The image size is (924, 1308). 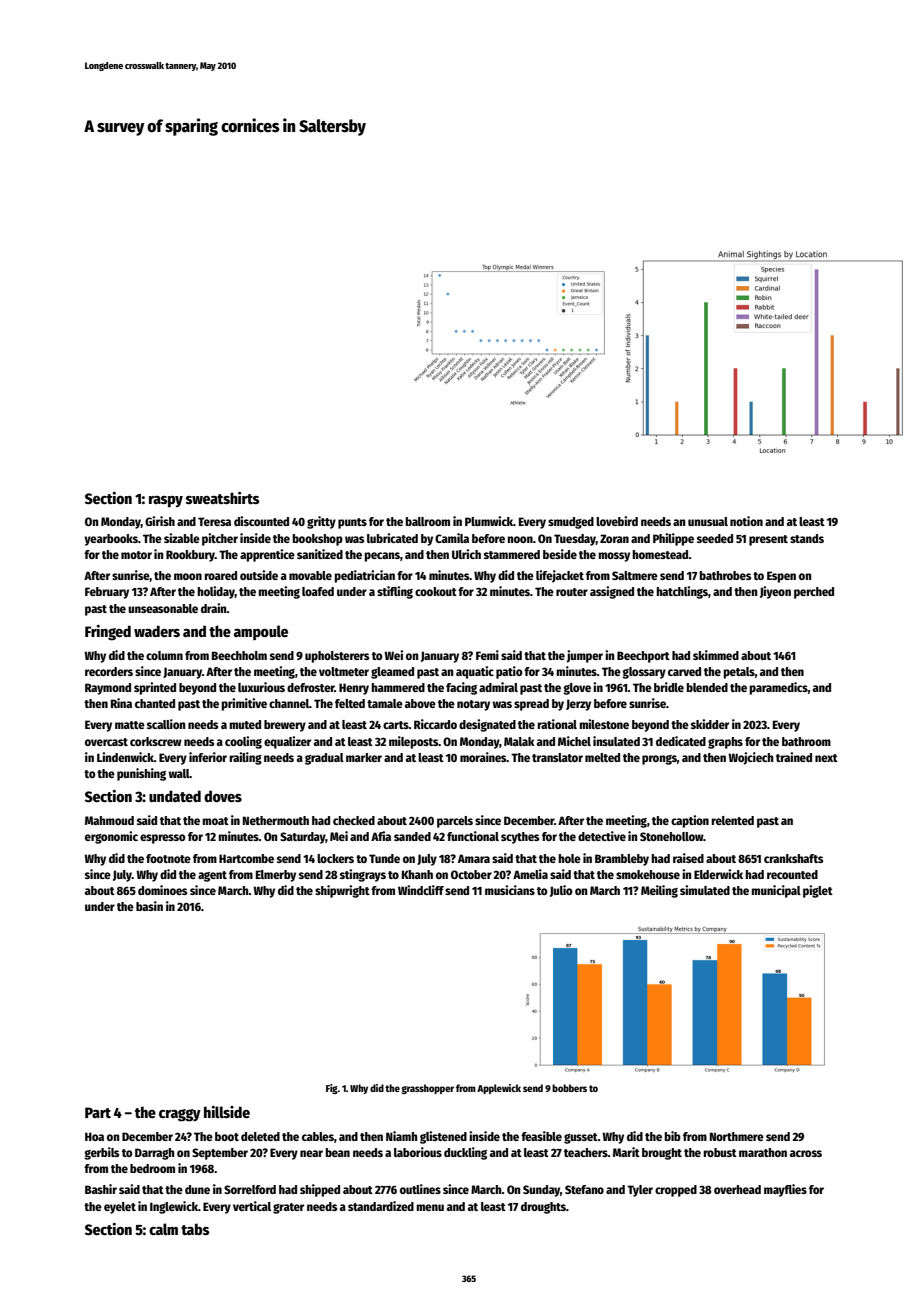 What do you see at coordinates (398, 687) in the screenshot?
I see `hammered` at bounding box center [398, 687].
